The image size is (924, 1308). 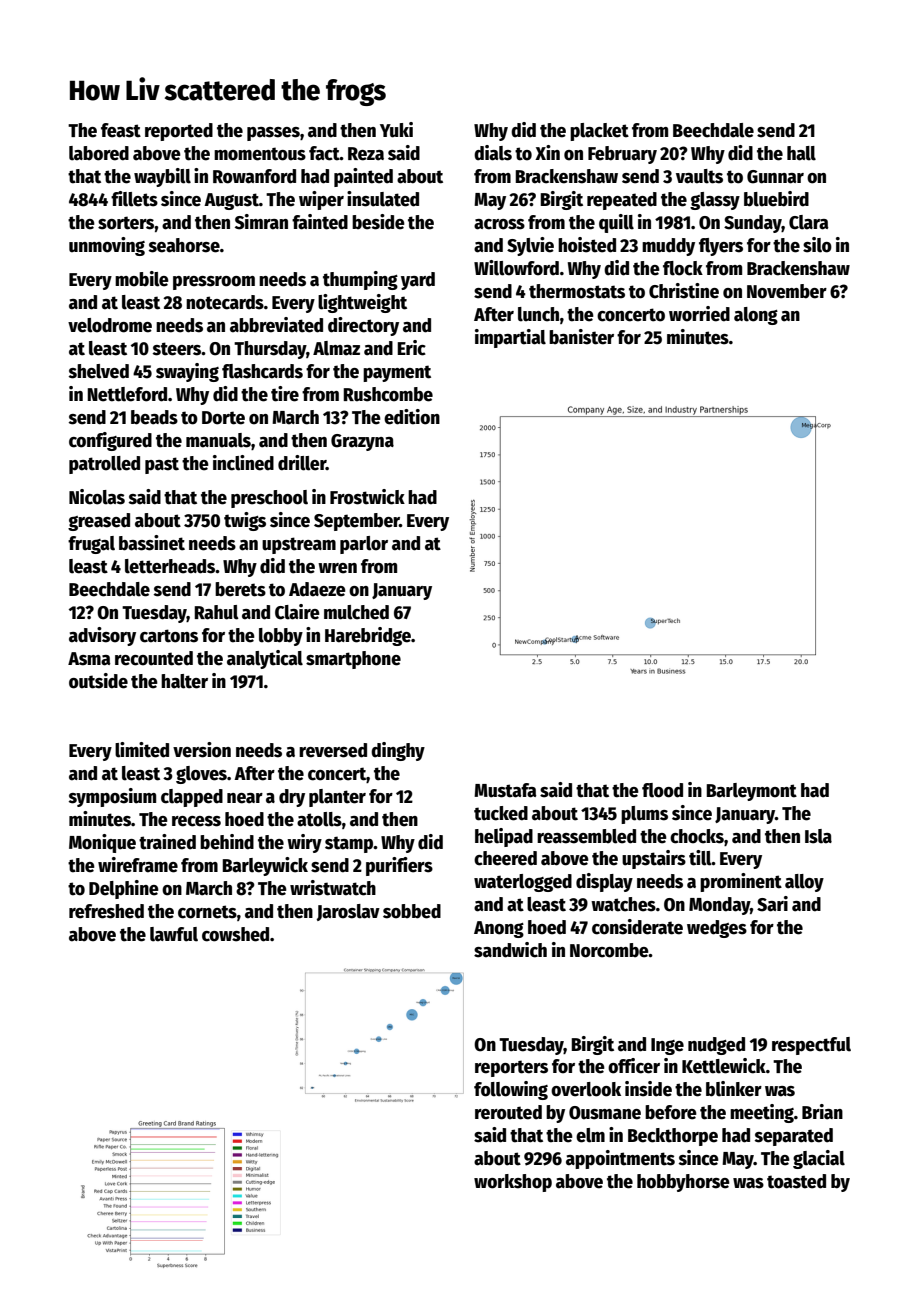 I want to click on vaults, so click(x=699, y=176).
